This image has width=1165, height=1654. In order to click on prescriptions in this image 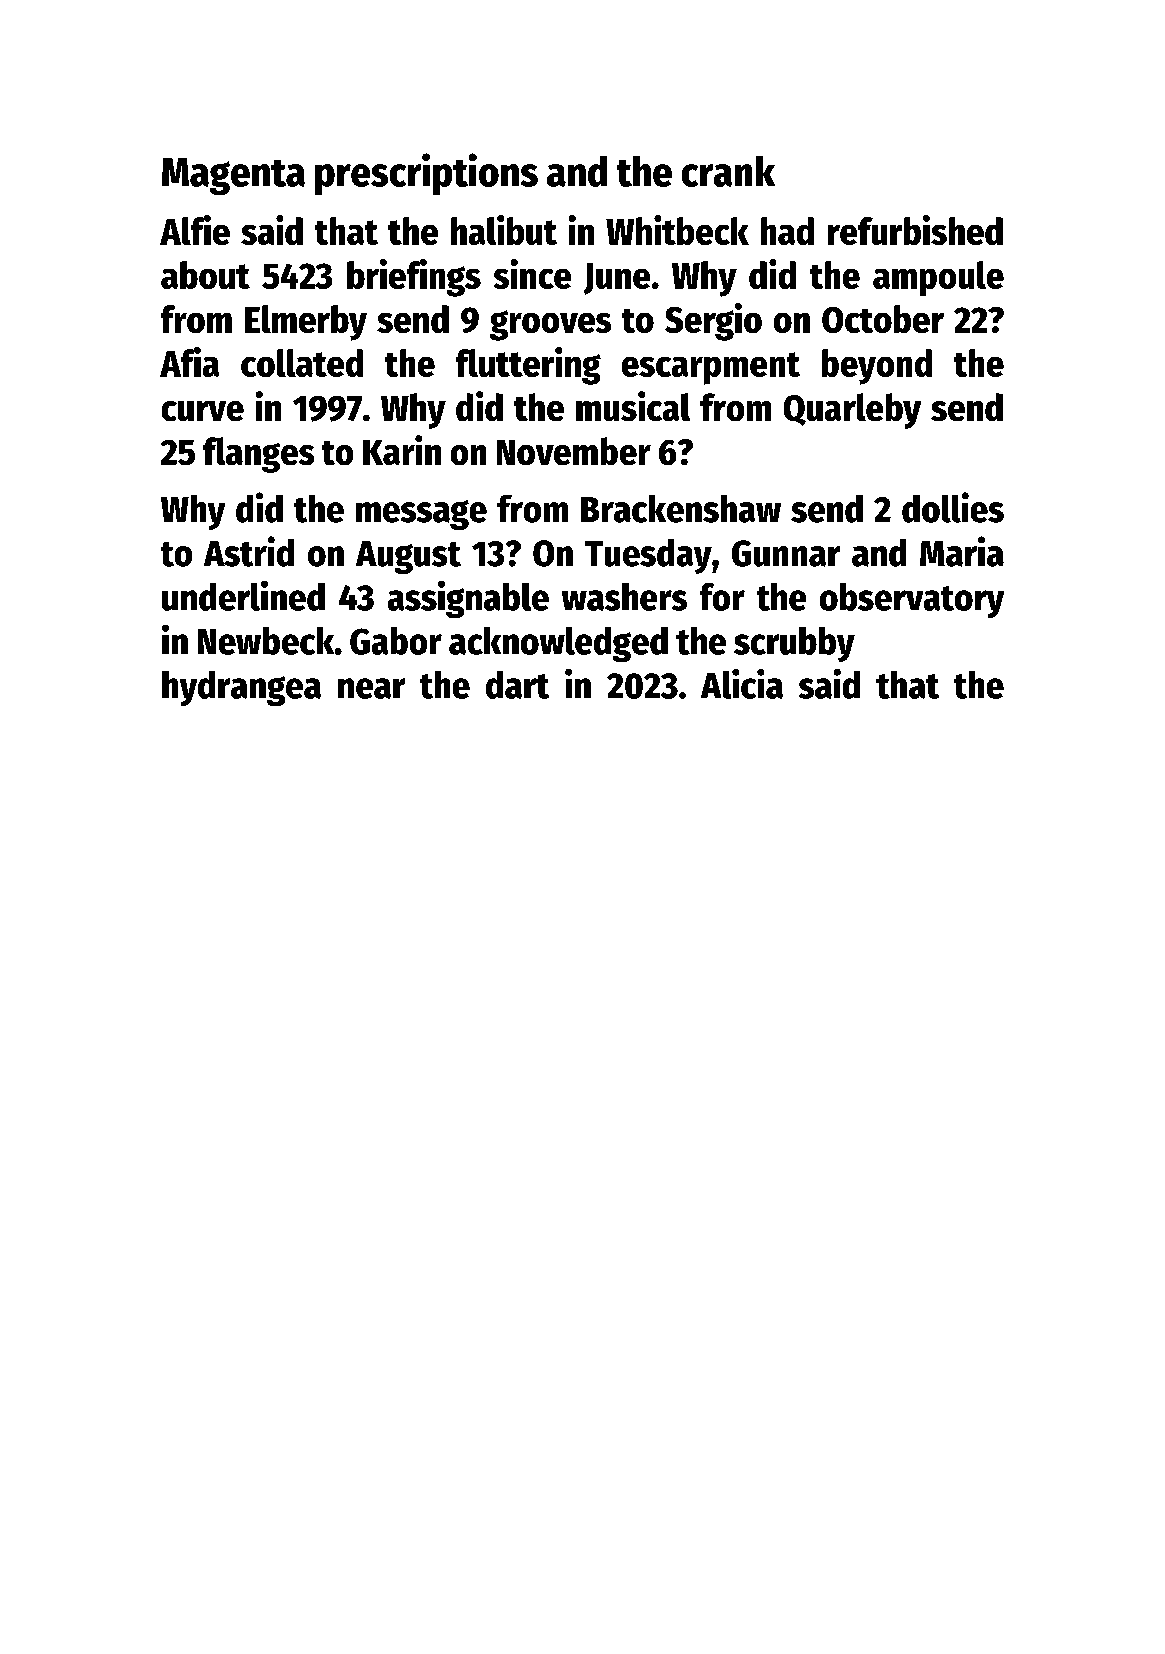, I will do `click(426, 174)`.
